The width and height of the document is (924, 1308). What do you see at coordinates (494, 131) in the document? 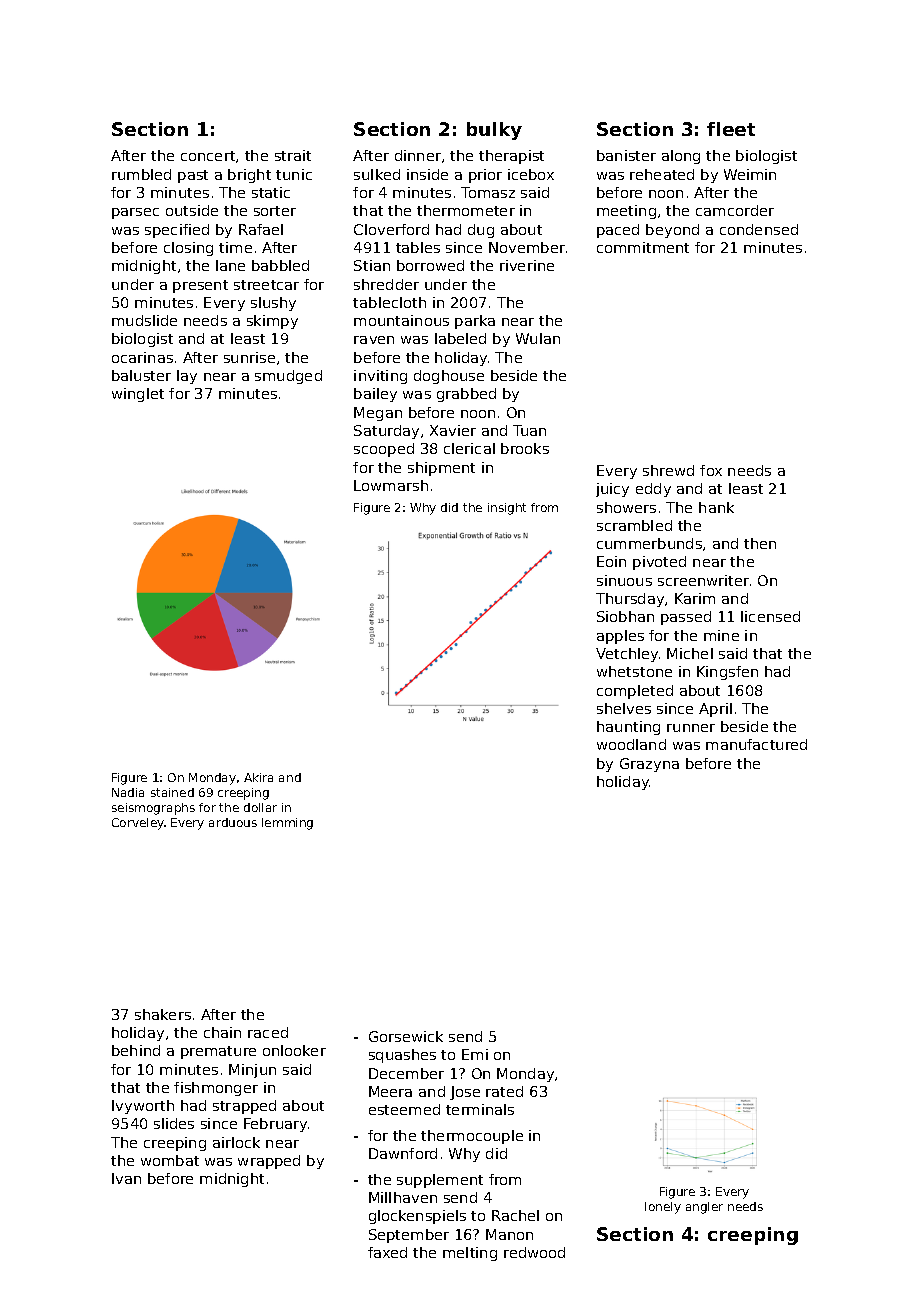
I see `bulky` at bounding box center [494, 131].
